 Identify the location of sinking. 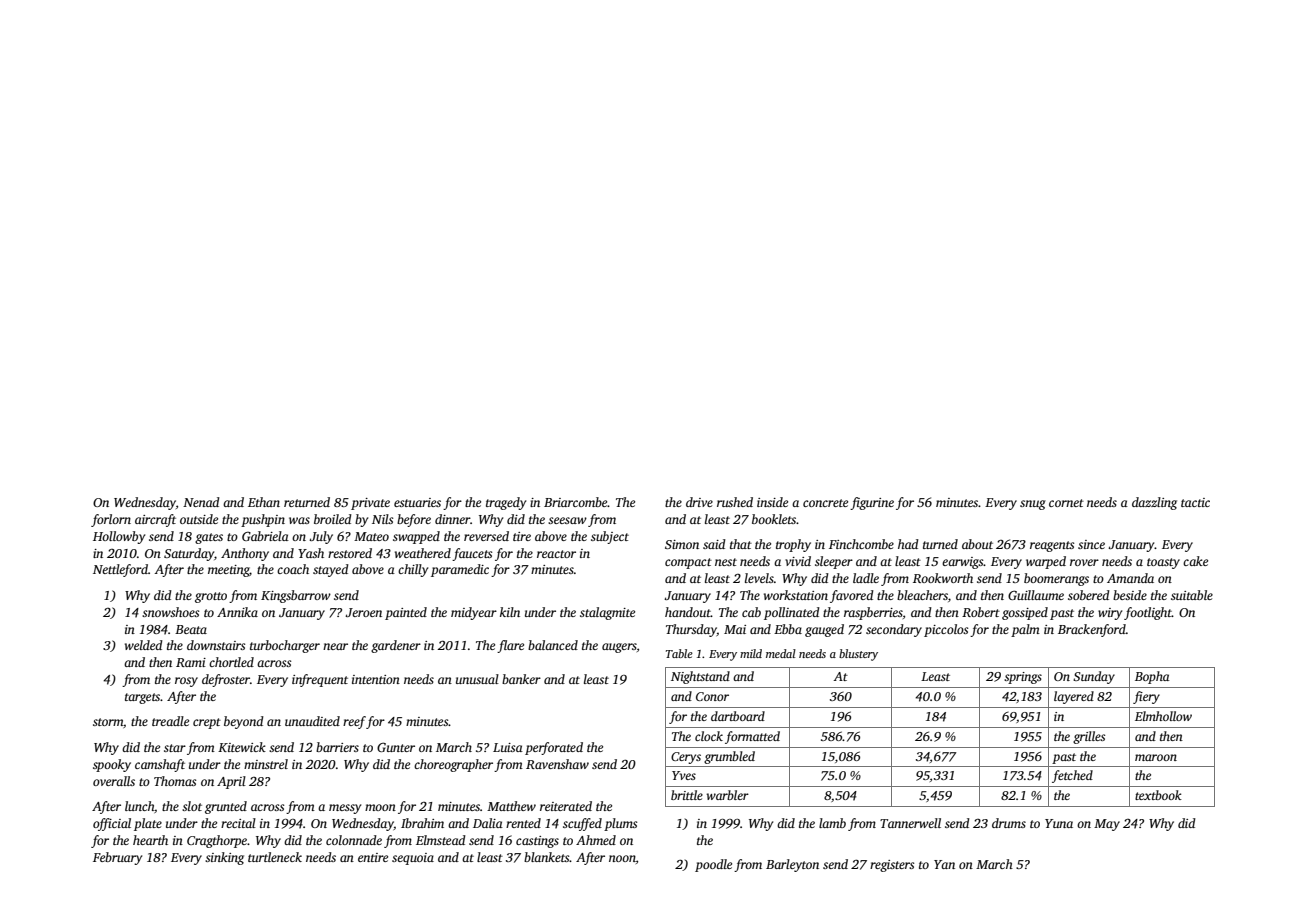
(224, 858).
